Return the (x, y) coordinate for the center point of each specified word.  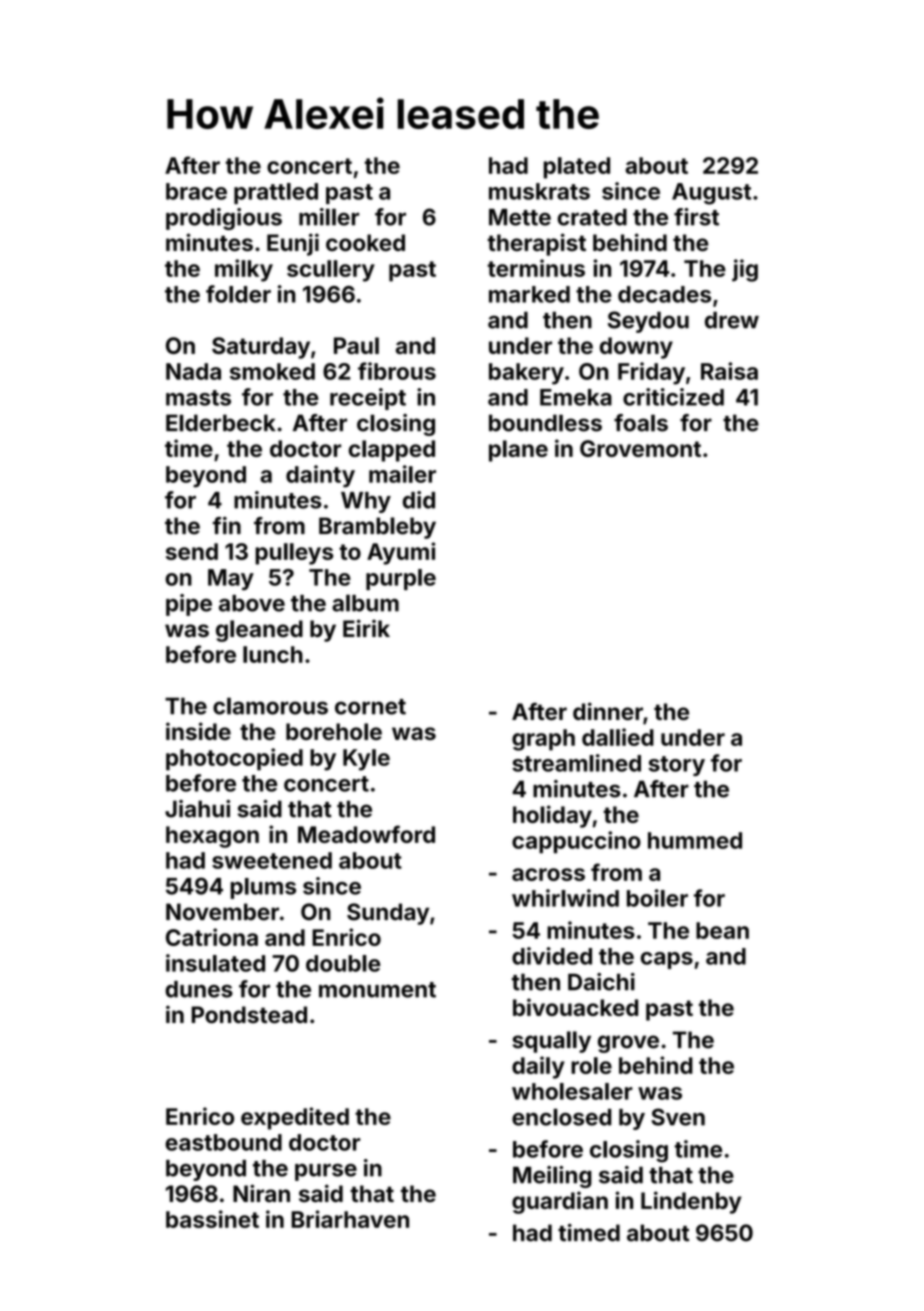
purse (326, 1172)
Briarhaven (350, 1219)
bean (722, 930)
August (711, 194)
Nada (193, 371)
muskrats (539, 191)
